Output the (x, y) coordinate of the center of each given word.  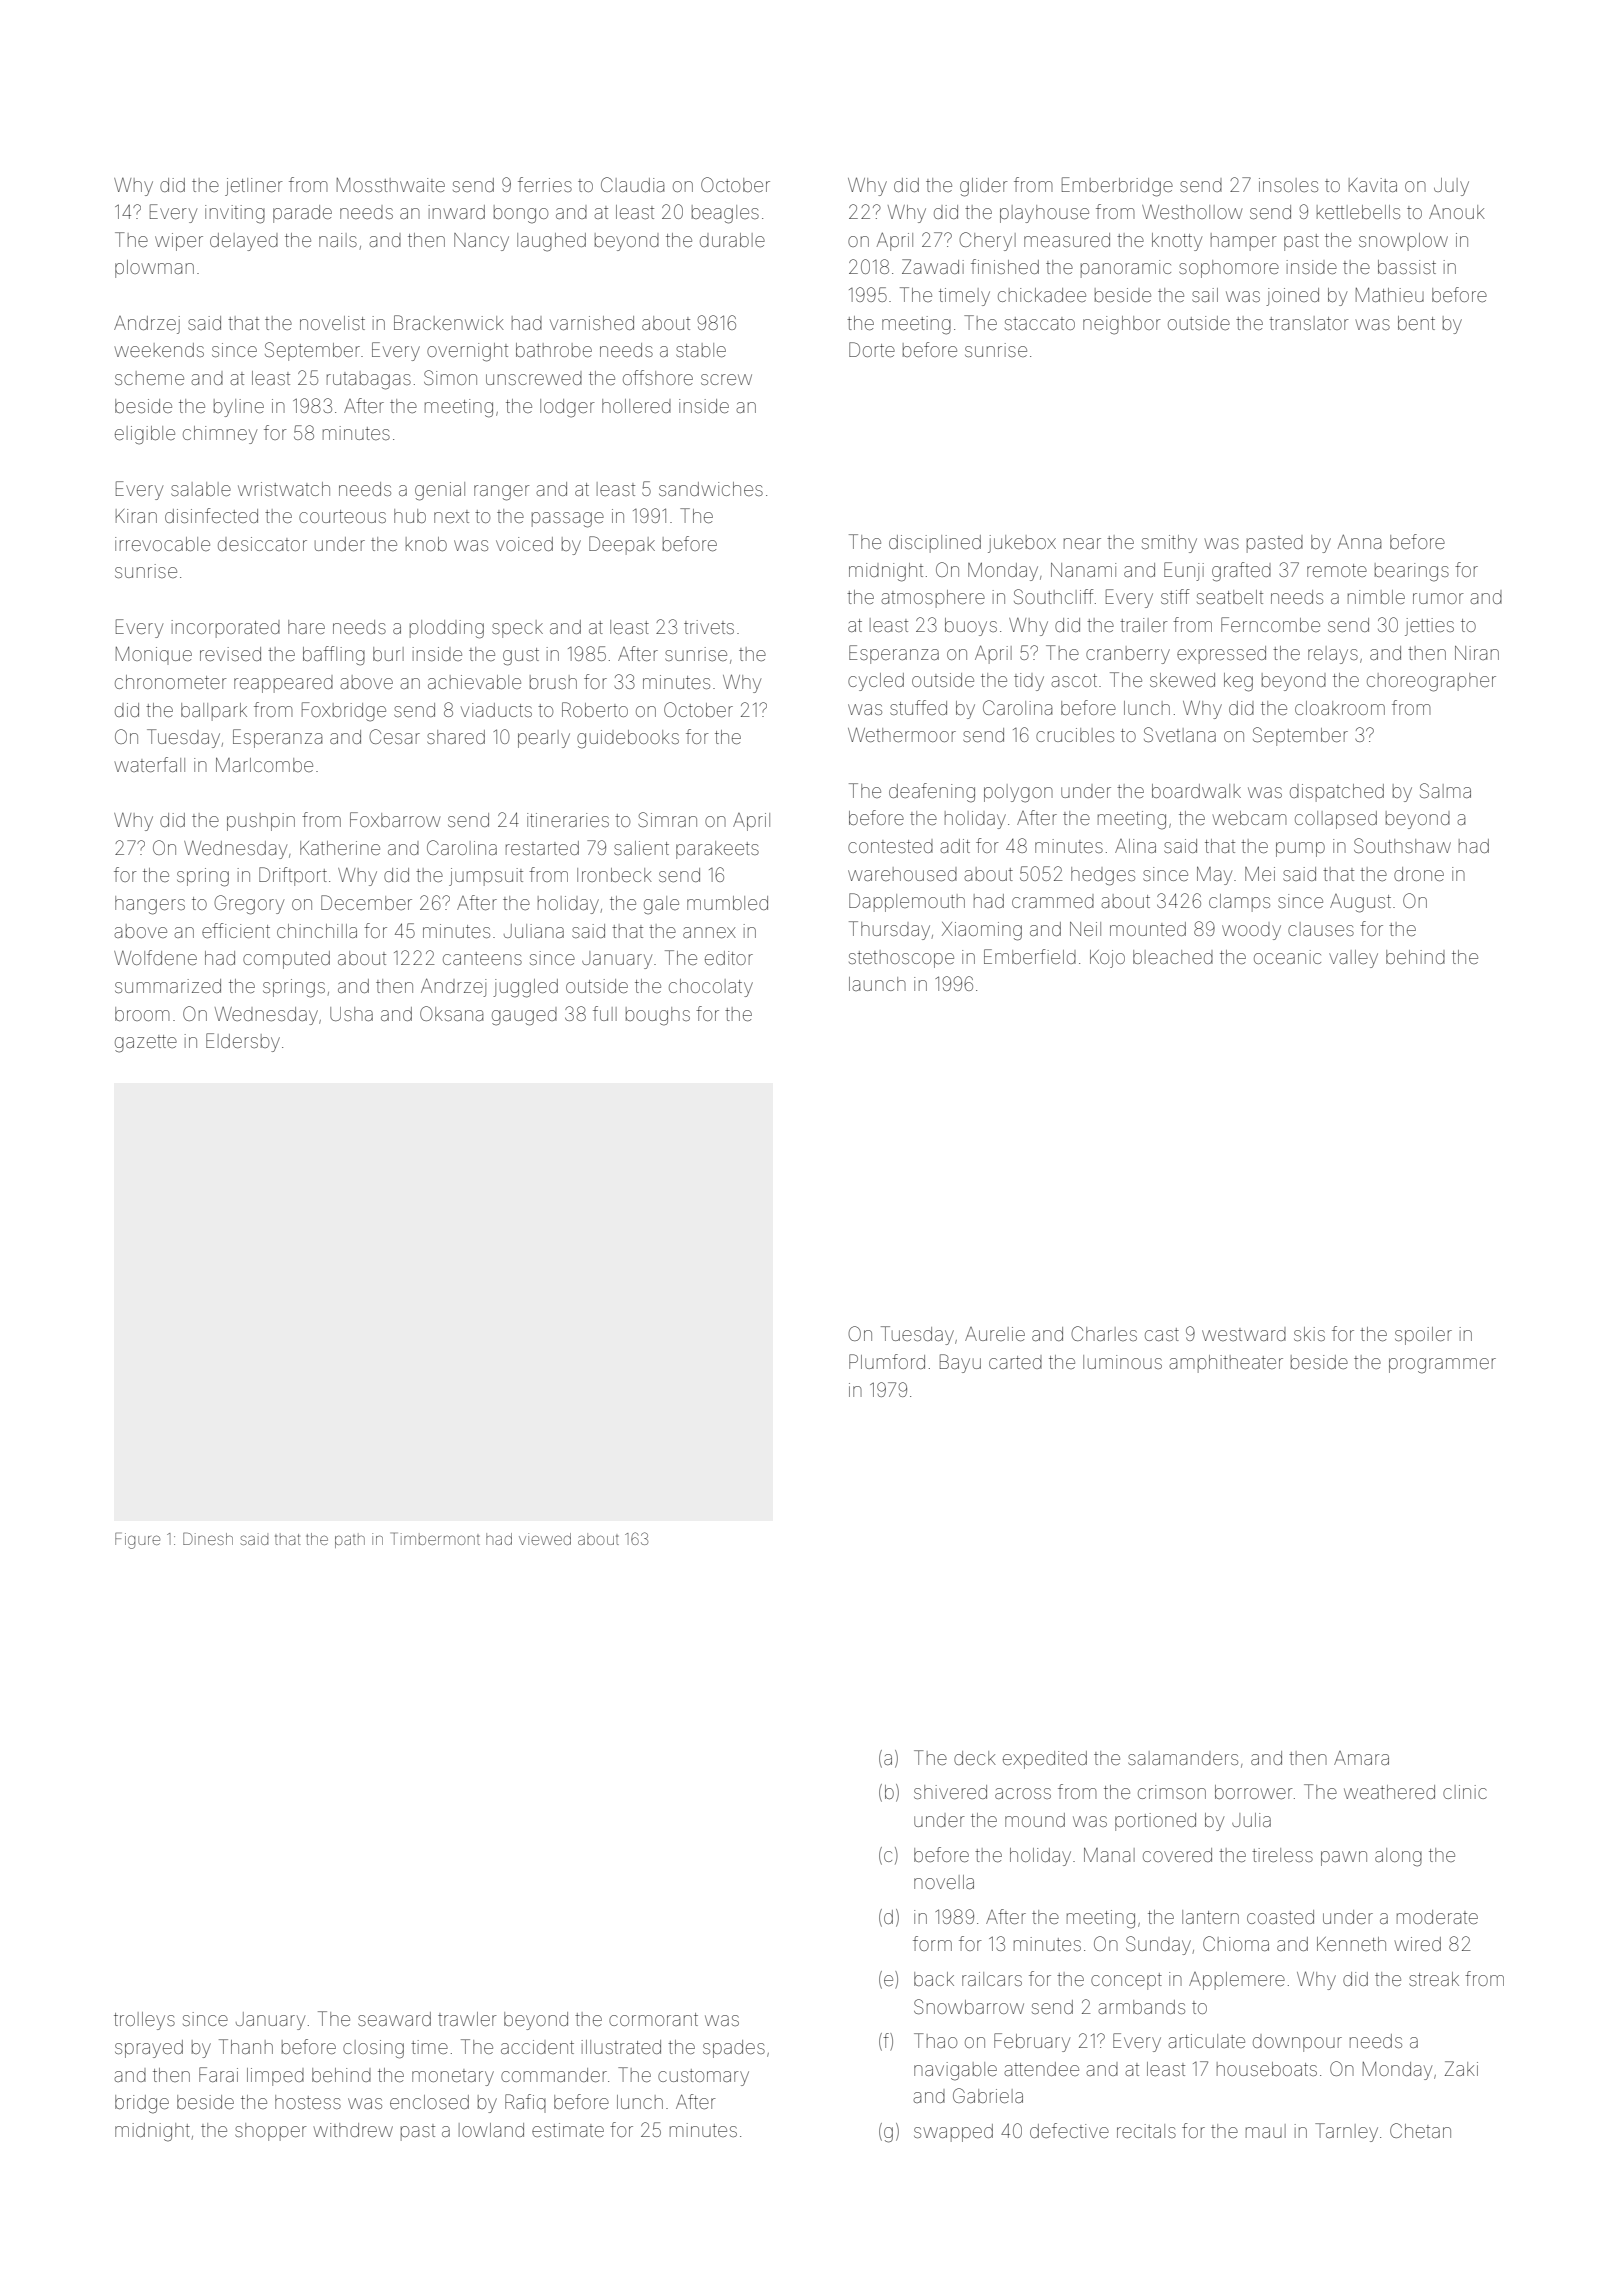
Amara (1361, 1758)
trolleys (144, 2021)
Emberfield (1030, 956)
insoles (1288, 185)
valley (1353, 959)
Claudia (632, 184)
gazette (146, 1044)
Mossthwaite (391, 185)
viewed (545, 1539)
